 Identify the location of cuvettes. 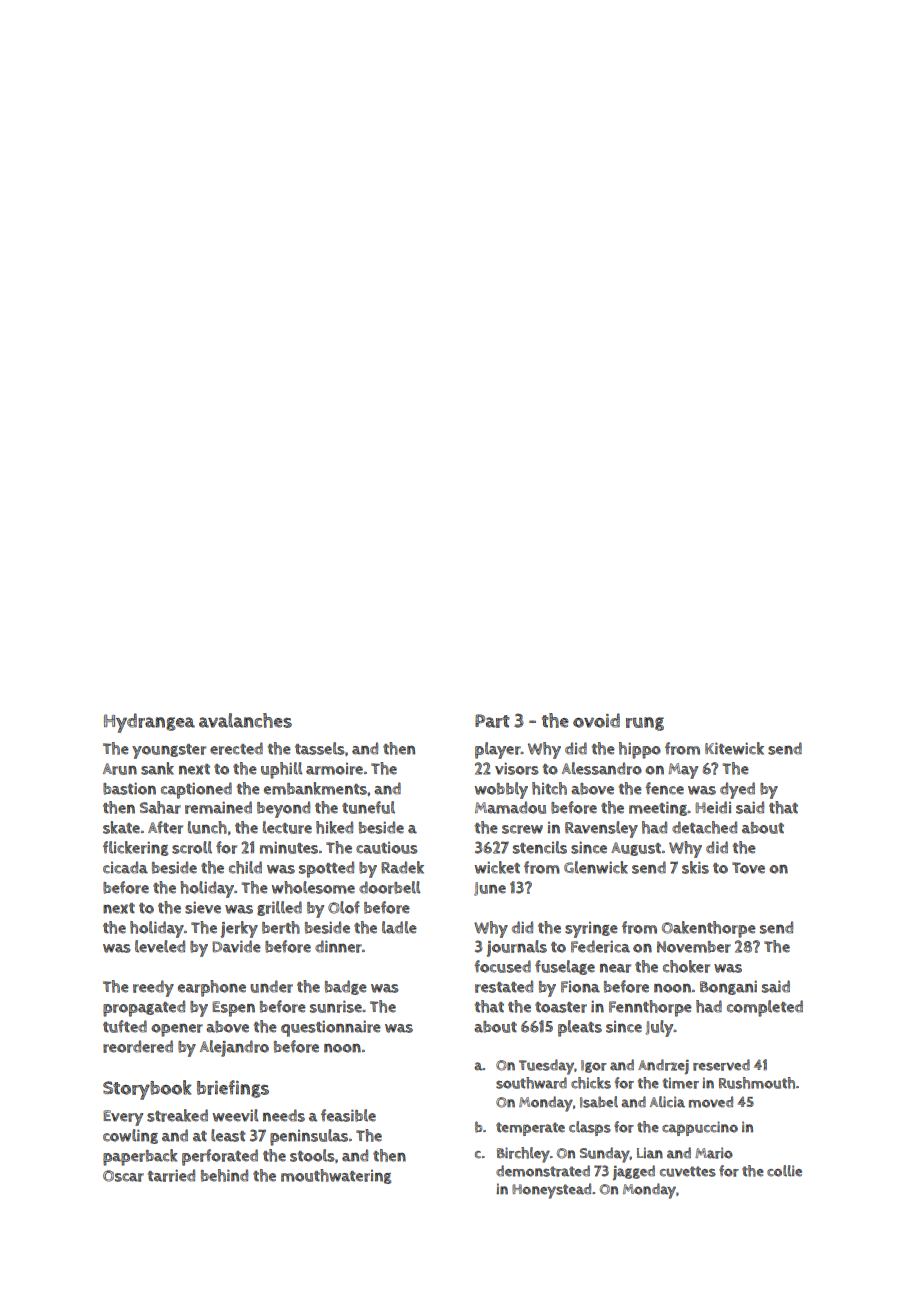
(688, 1171).
